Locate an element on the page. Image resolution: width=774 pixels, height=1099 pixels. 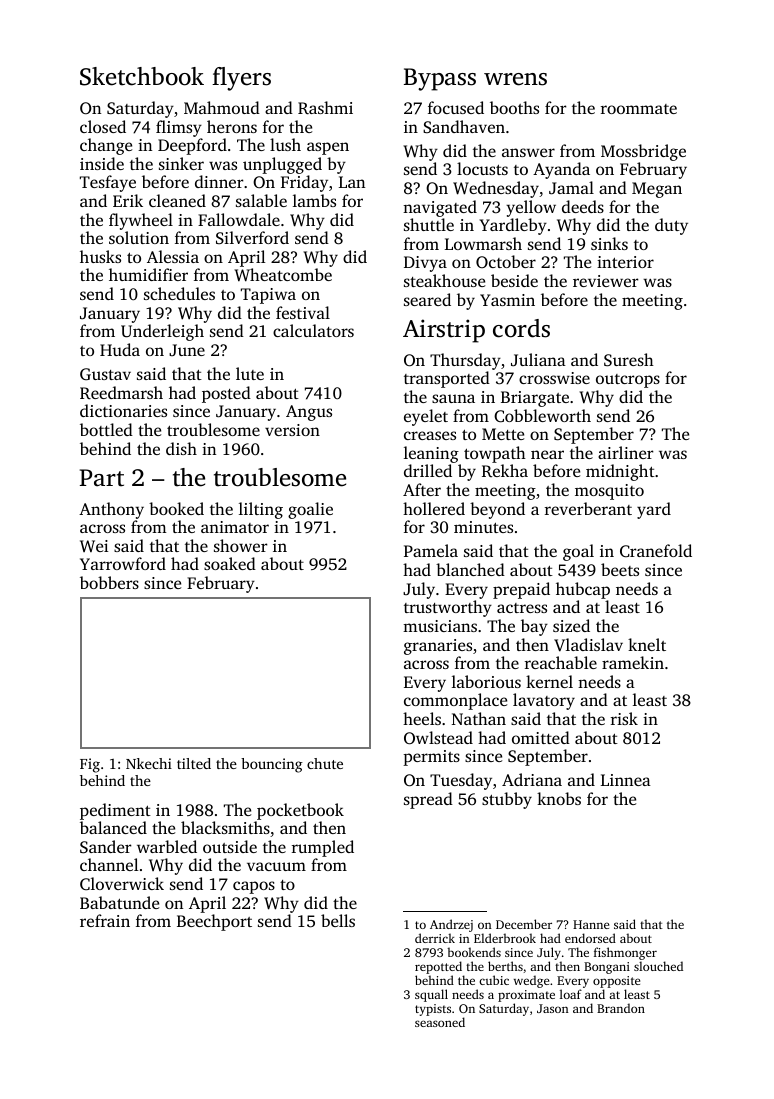
reachable is located at coordinates (561, 662).
